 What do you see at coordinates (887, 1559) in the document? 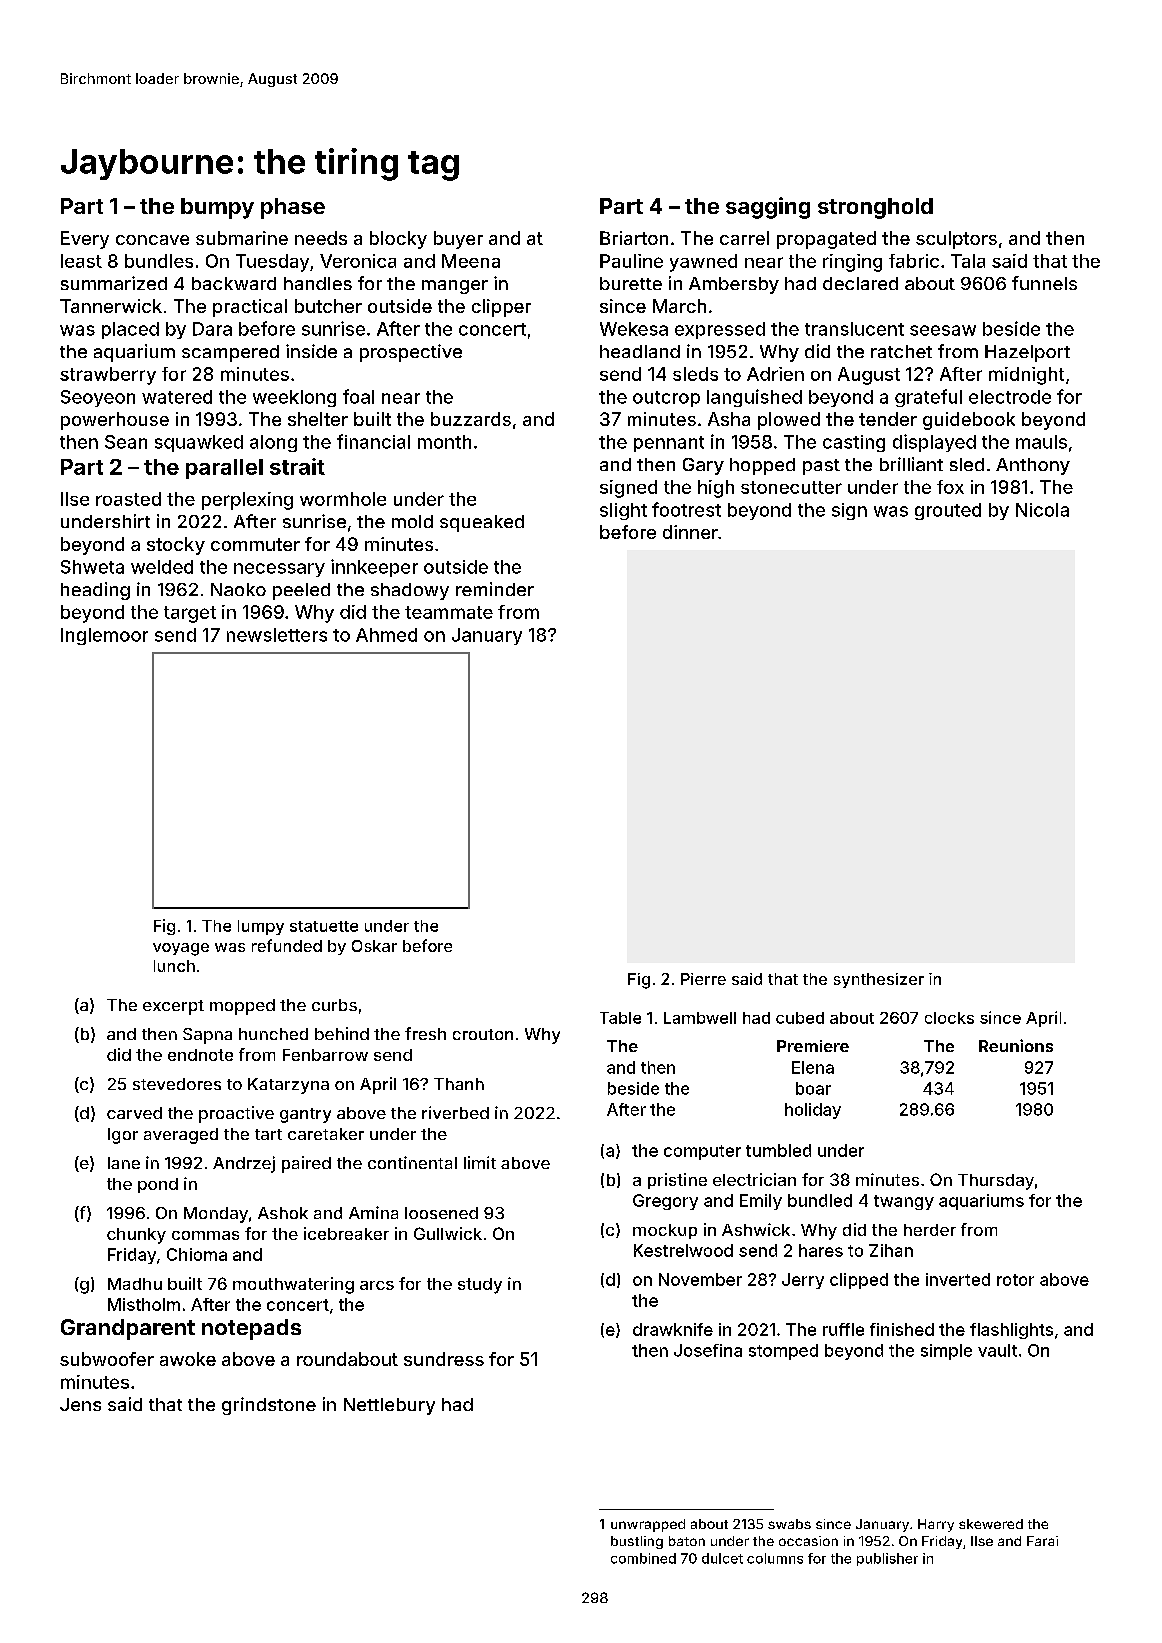
I see `publisher` at bounding box center [887, 1559].
